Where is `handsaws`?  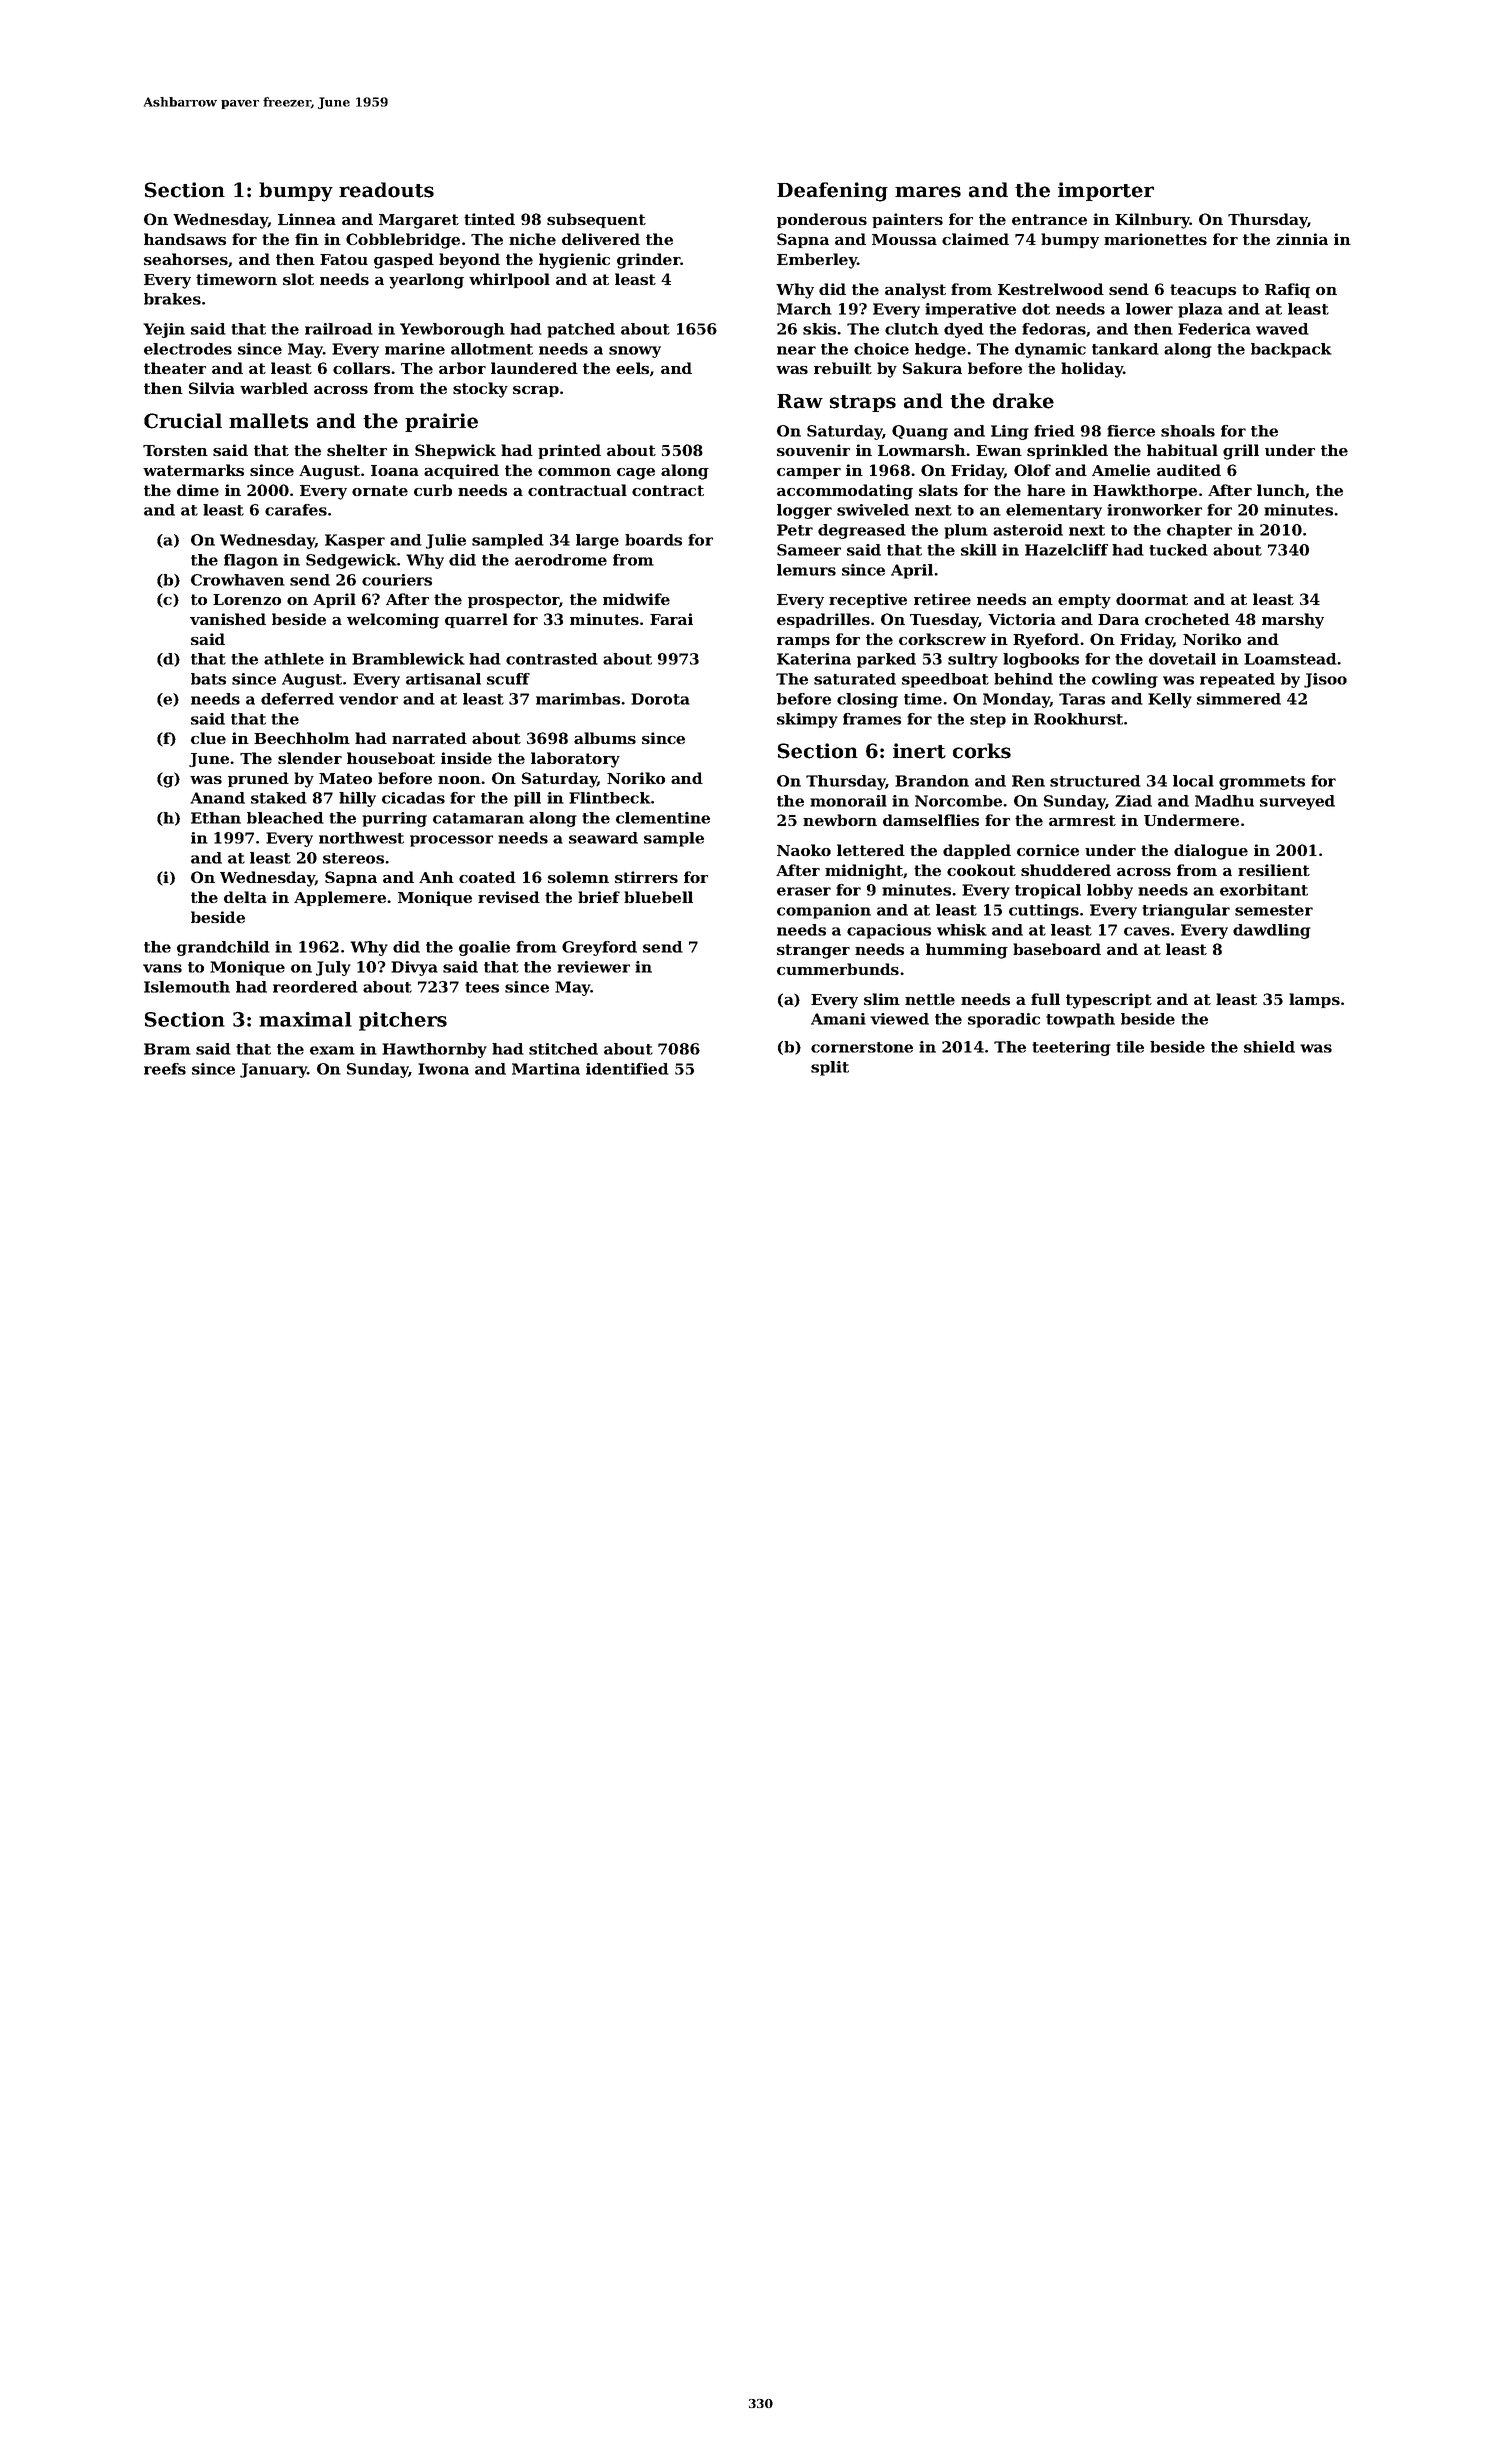 handsaws is located at coordinates (185, 239).
